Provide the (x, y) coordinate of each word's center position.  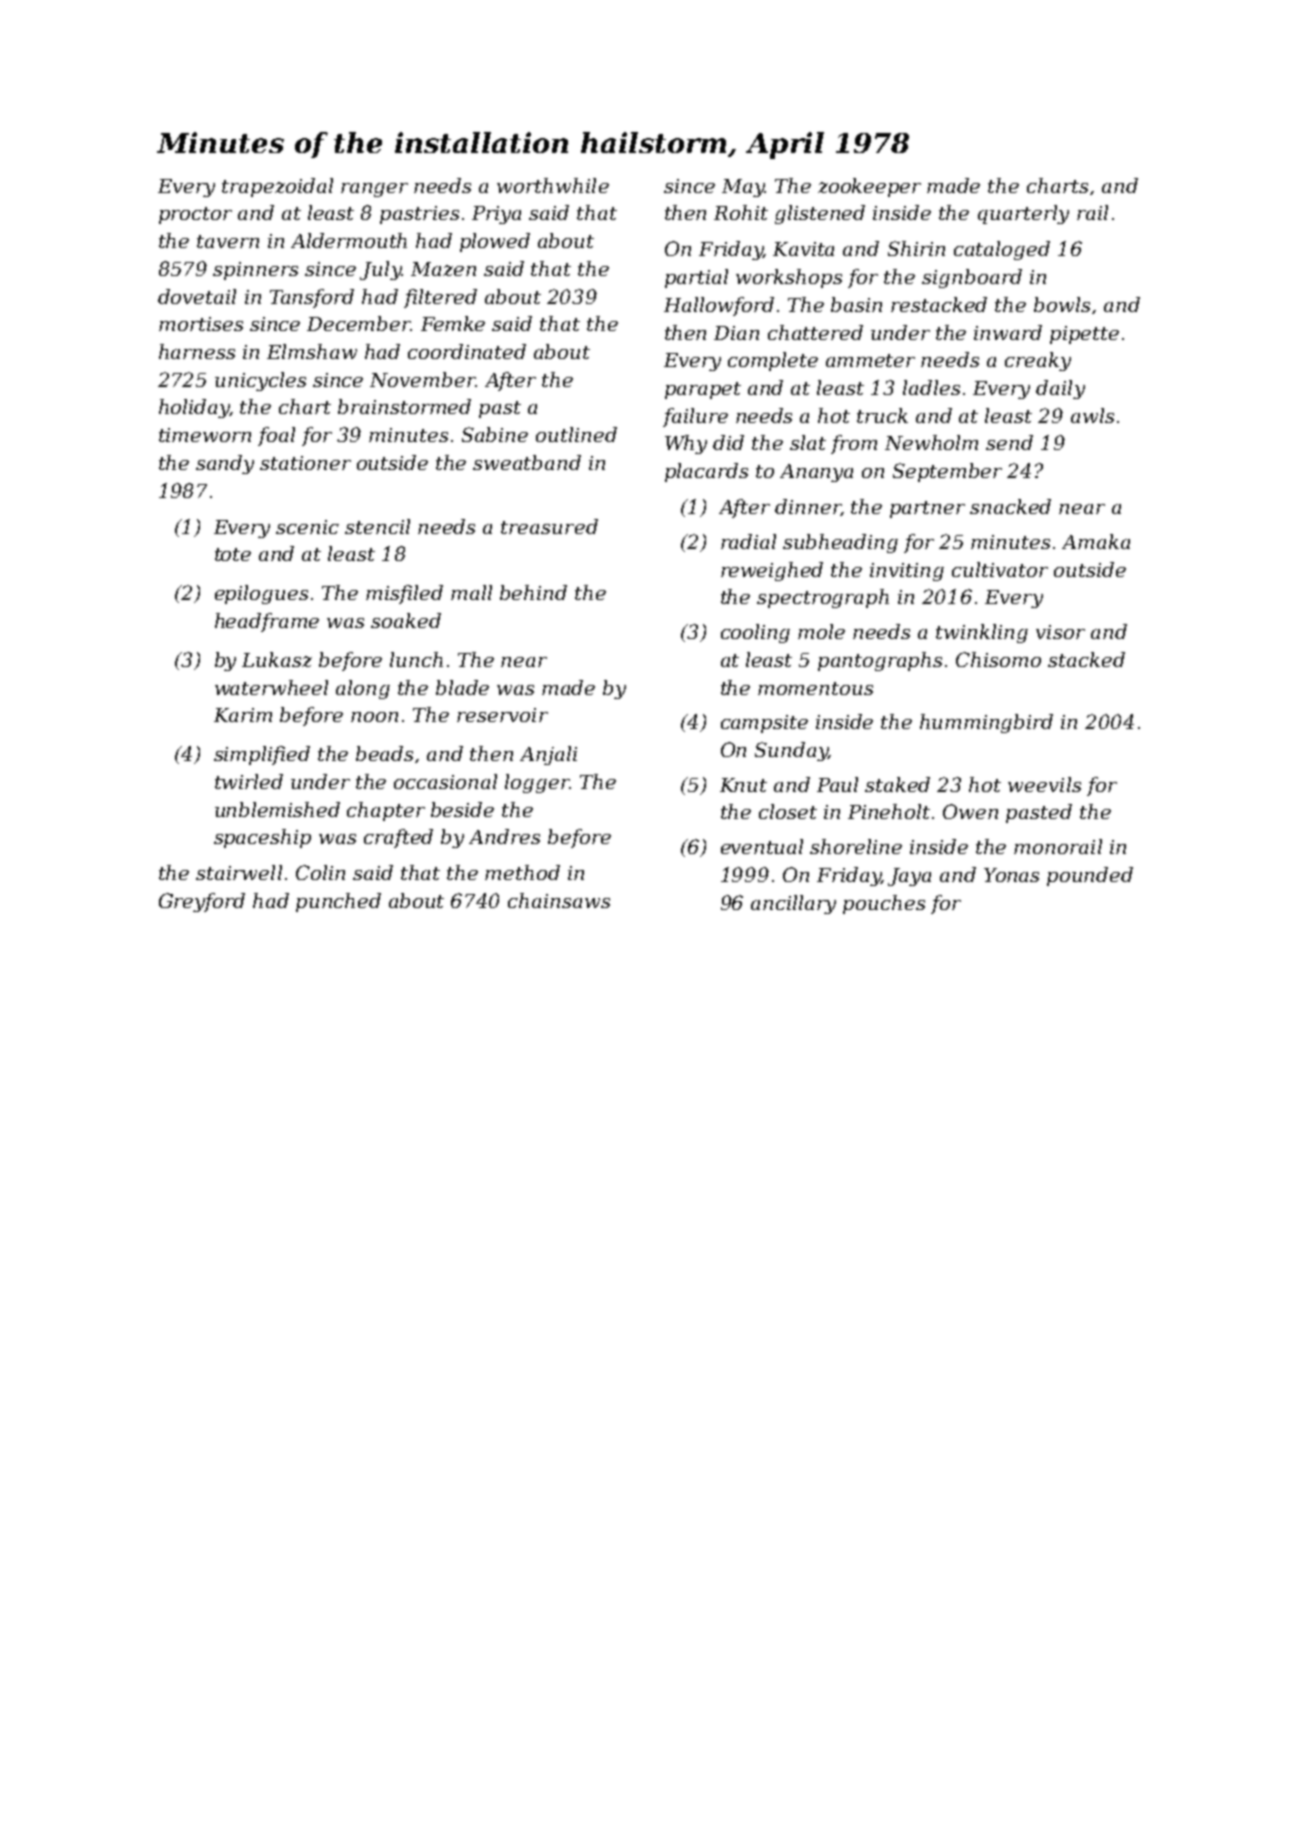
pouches (884, 904)
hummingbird (986, 723)
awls (1092, 415)
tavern (228, 241)
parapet (703, 390)
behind (533, 592)
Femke (453, 323)
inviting (907, 572)
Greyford (202, 902)
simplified (262, 755)
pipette (1084, 335)
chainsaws (559, 900)
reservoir (502, 715)
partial (696, 278)
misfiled (404, 594)
